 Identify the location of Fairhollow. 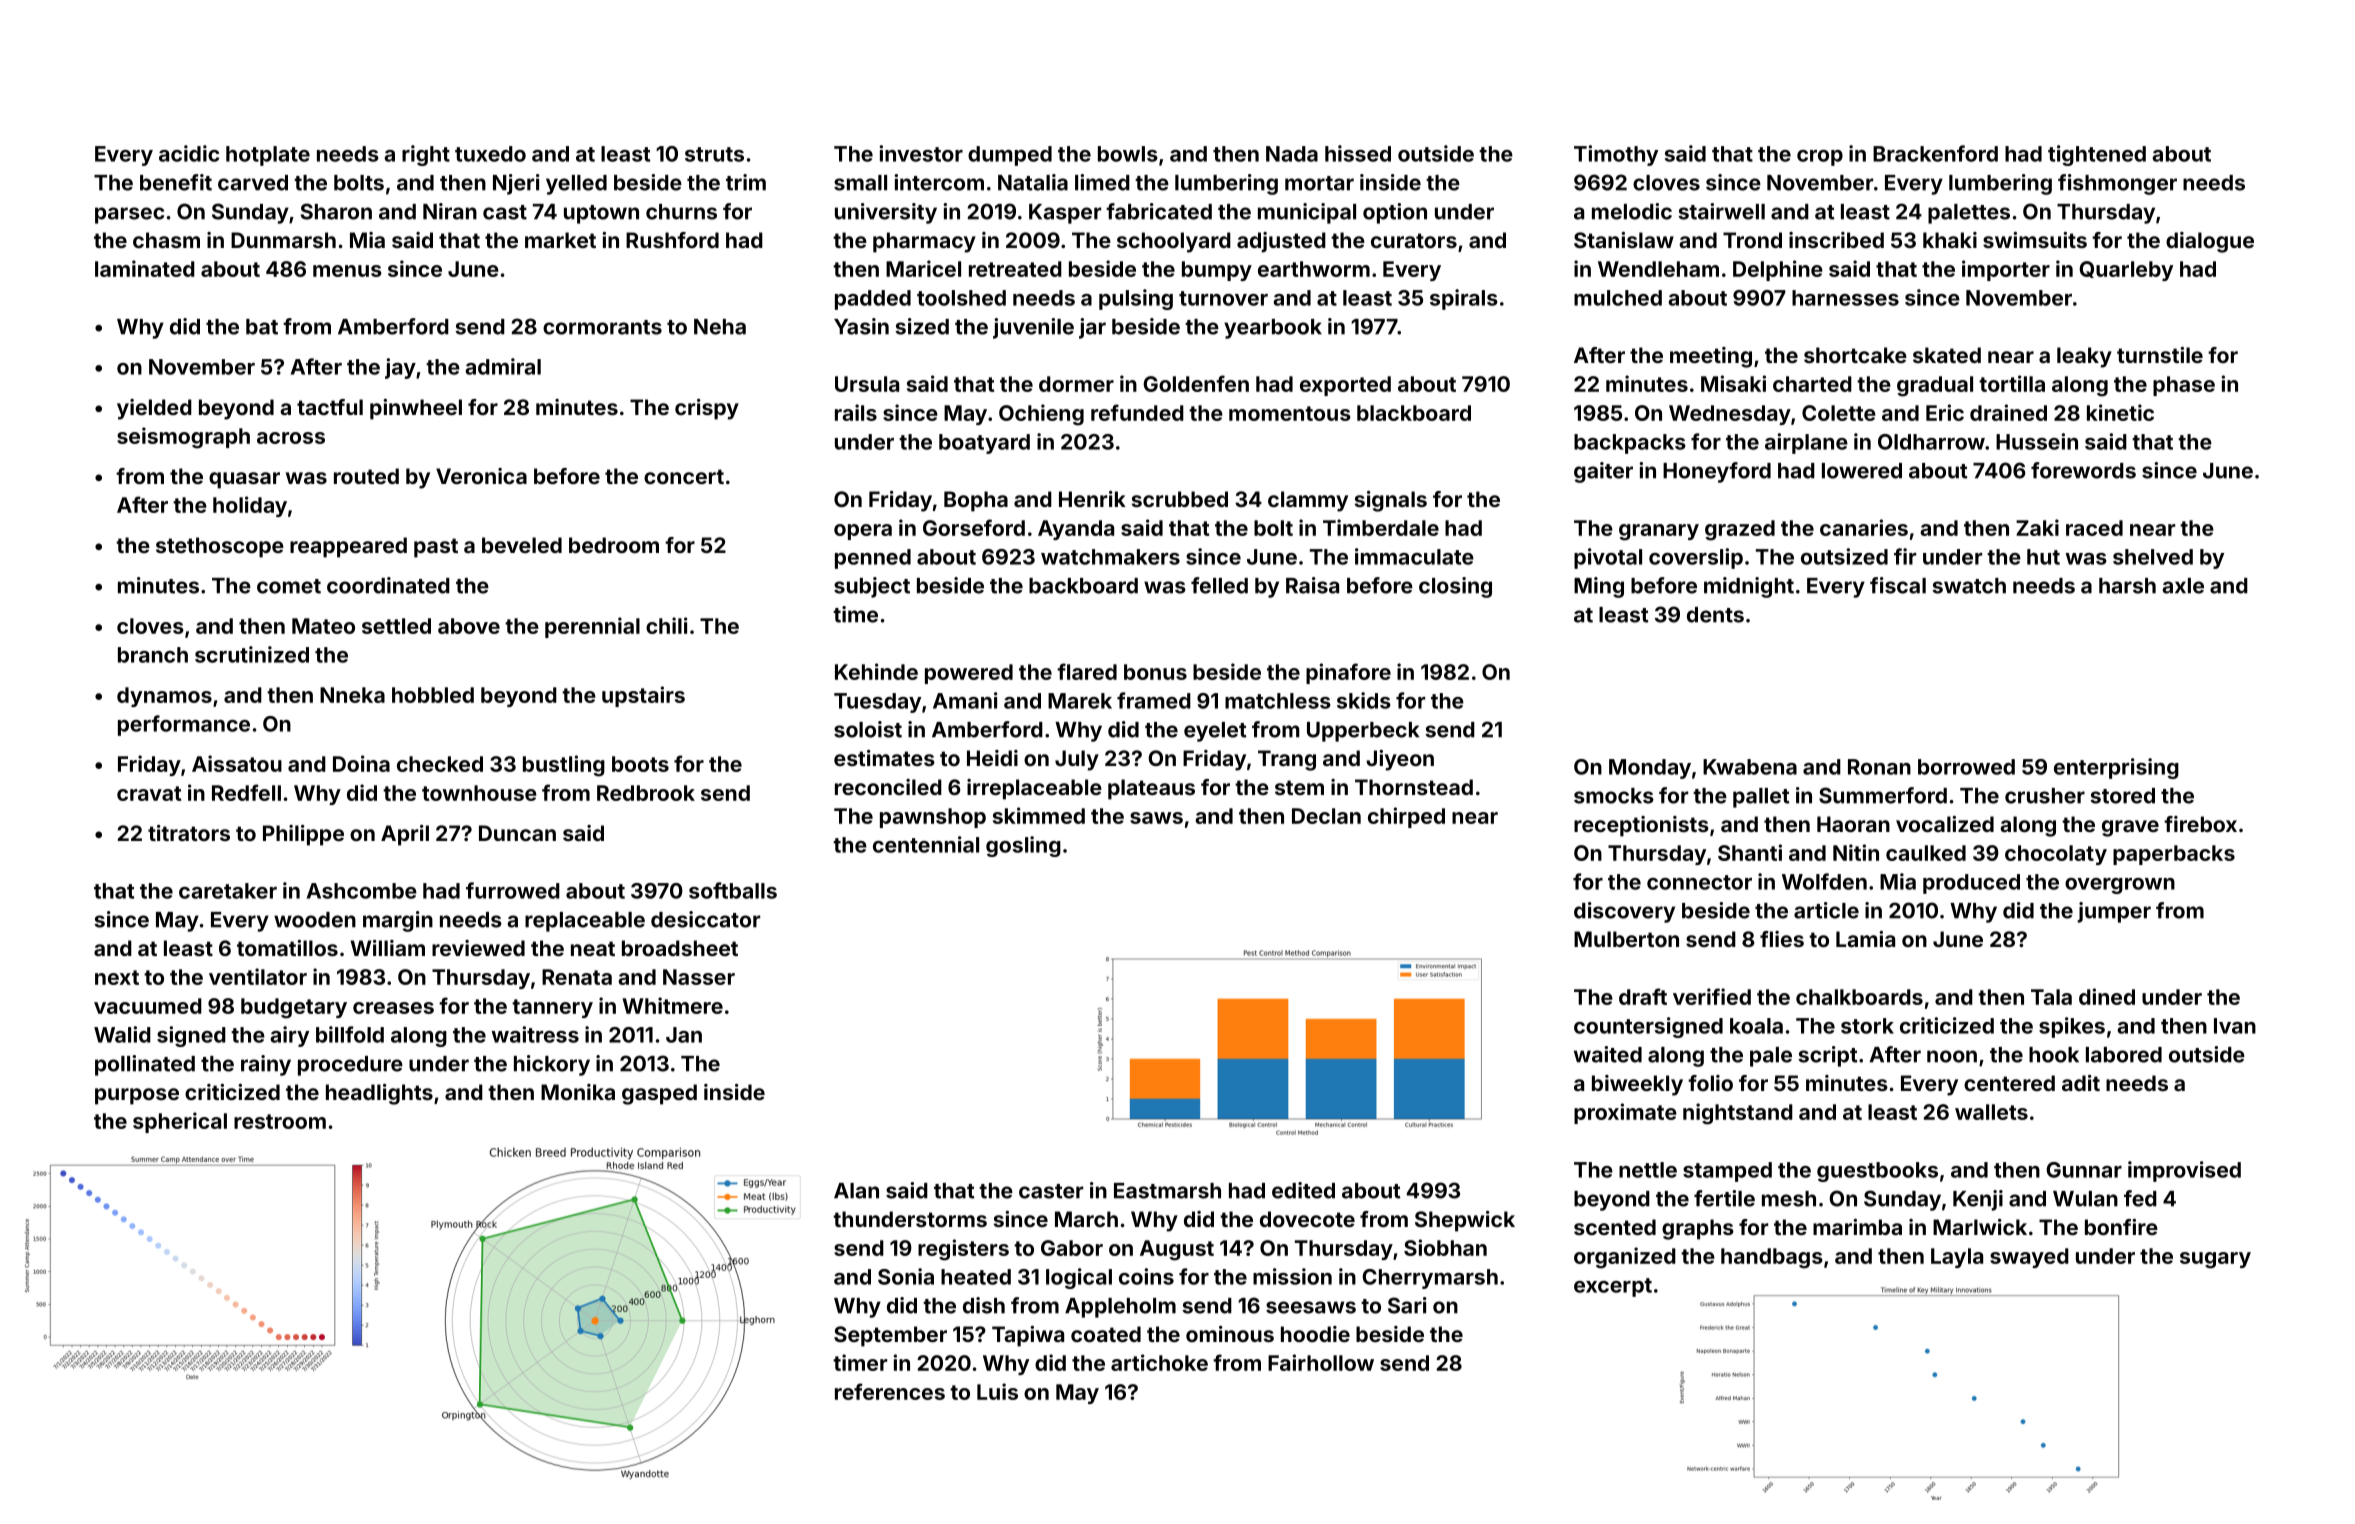
(1321, 1362).
